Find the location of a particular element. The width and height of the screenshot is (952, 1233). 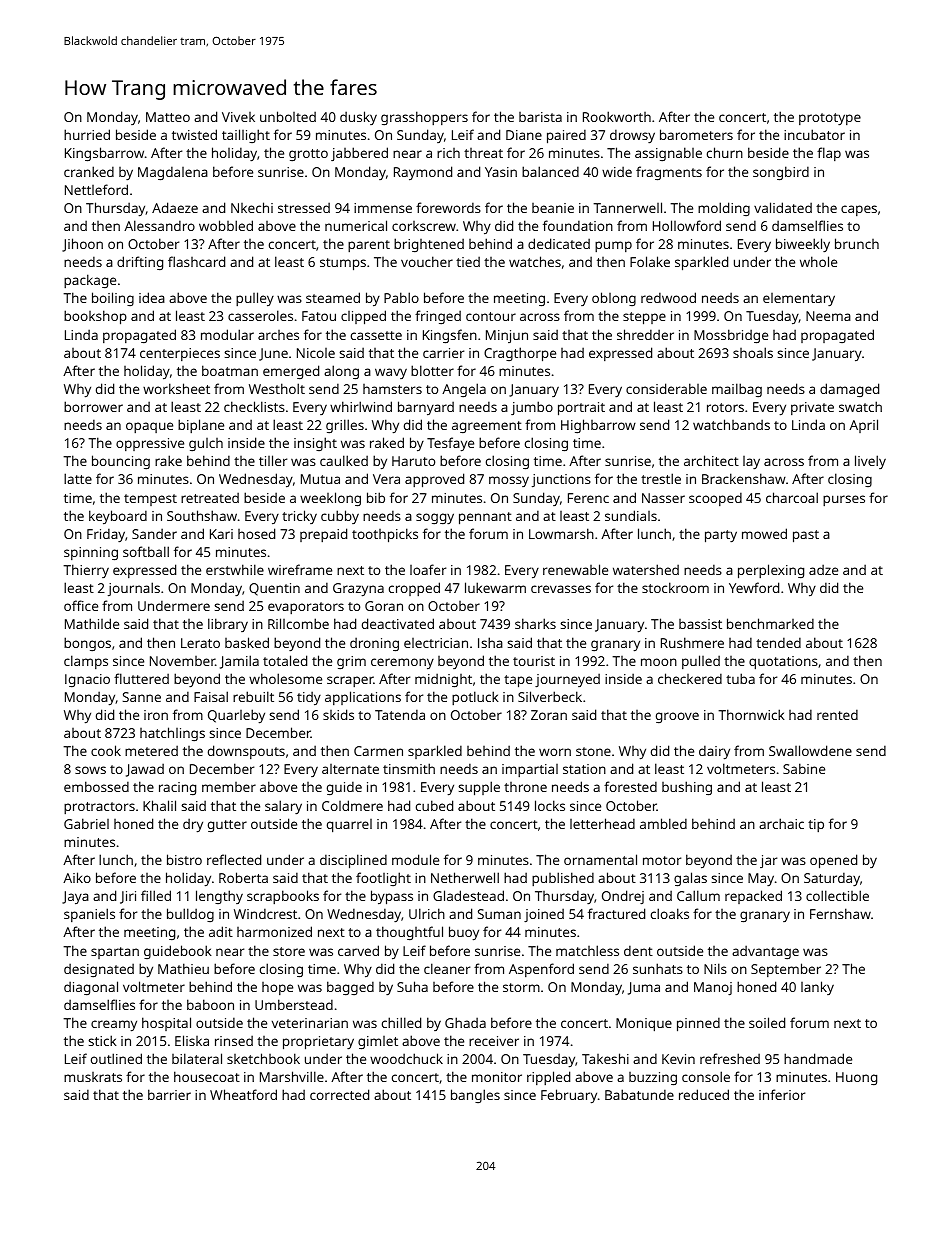

Coldmere is located at coordinates (352, 805).
